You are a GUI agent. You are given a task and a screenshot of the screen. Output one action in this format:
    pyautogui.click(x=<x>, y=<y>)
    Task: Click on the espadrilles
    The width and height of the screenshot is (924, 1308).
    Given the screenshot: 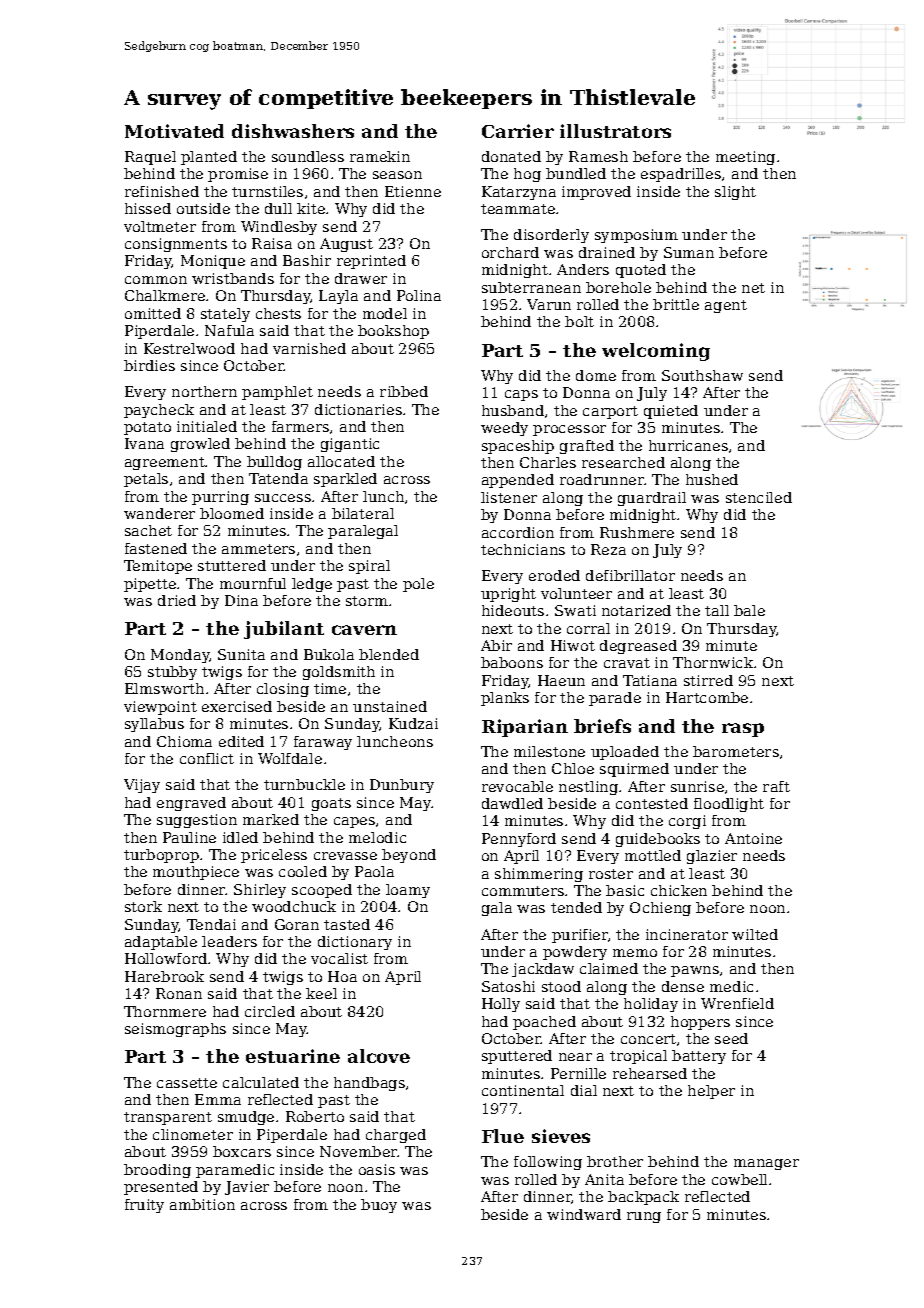 What is the action you would take?
    pyautogui.click(x=681, y=175)
